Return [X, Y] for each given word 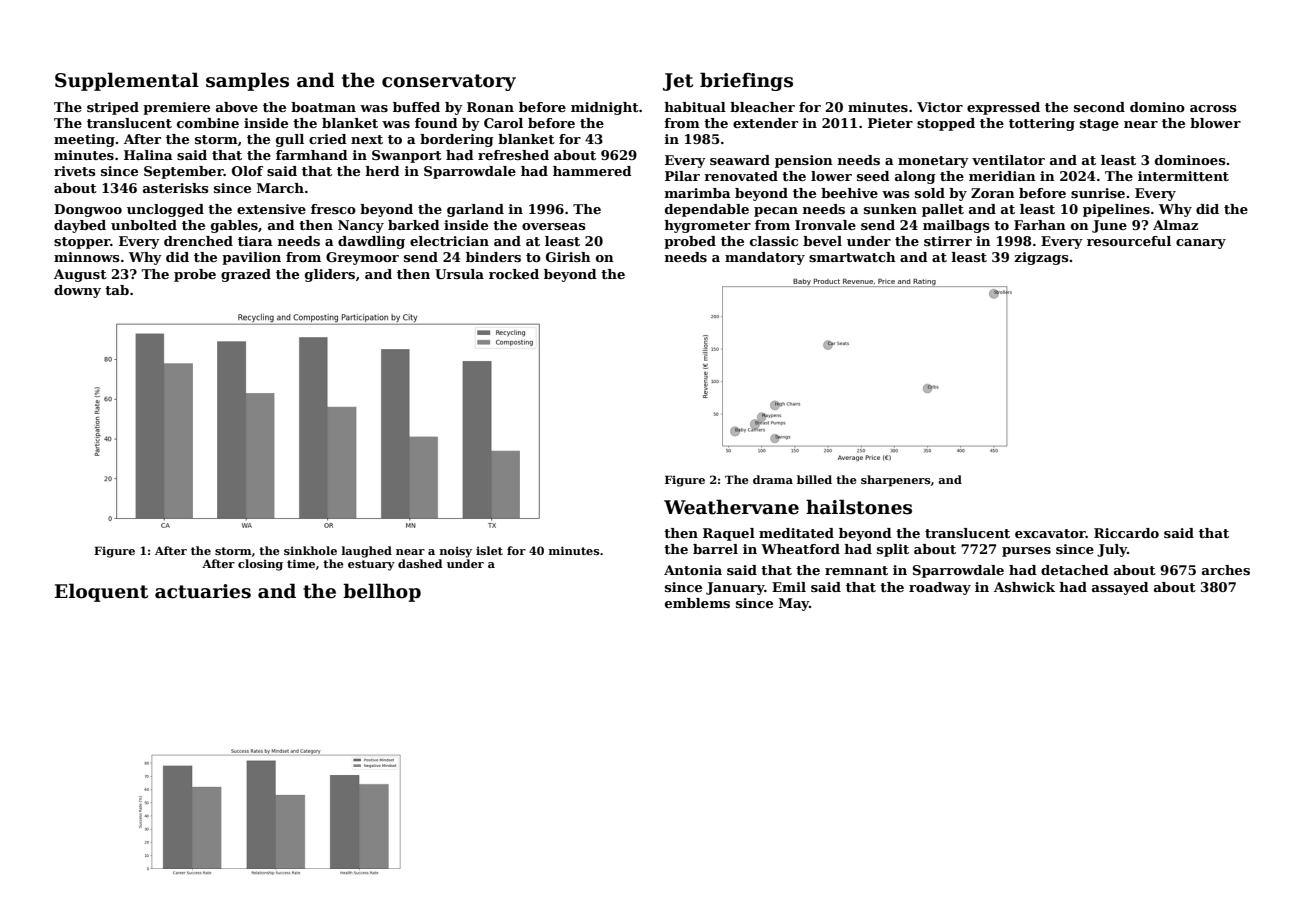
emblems [697, 603]
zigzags [1041, 258]
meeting [84, 140]
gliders [330, 275]
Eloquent [101, 592]
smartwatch [852, 257]
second [1099, 107]
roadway [940, 588]
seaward [740, 160]
